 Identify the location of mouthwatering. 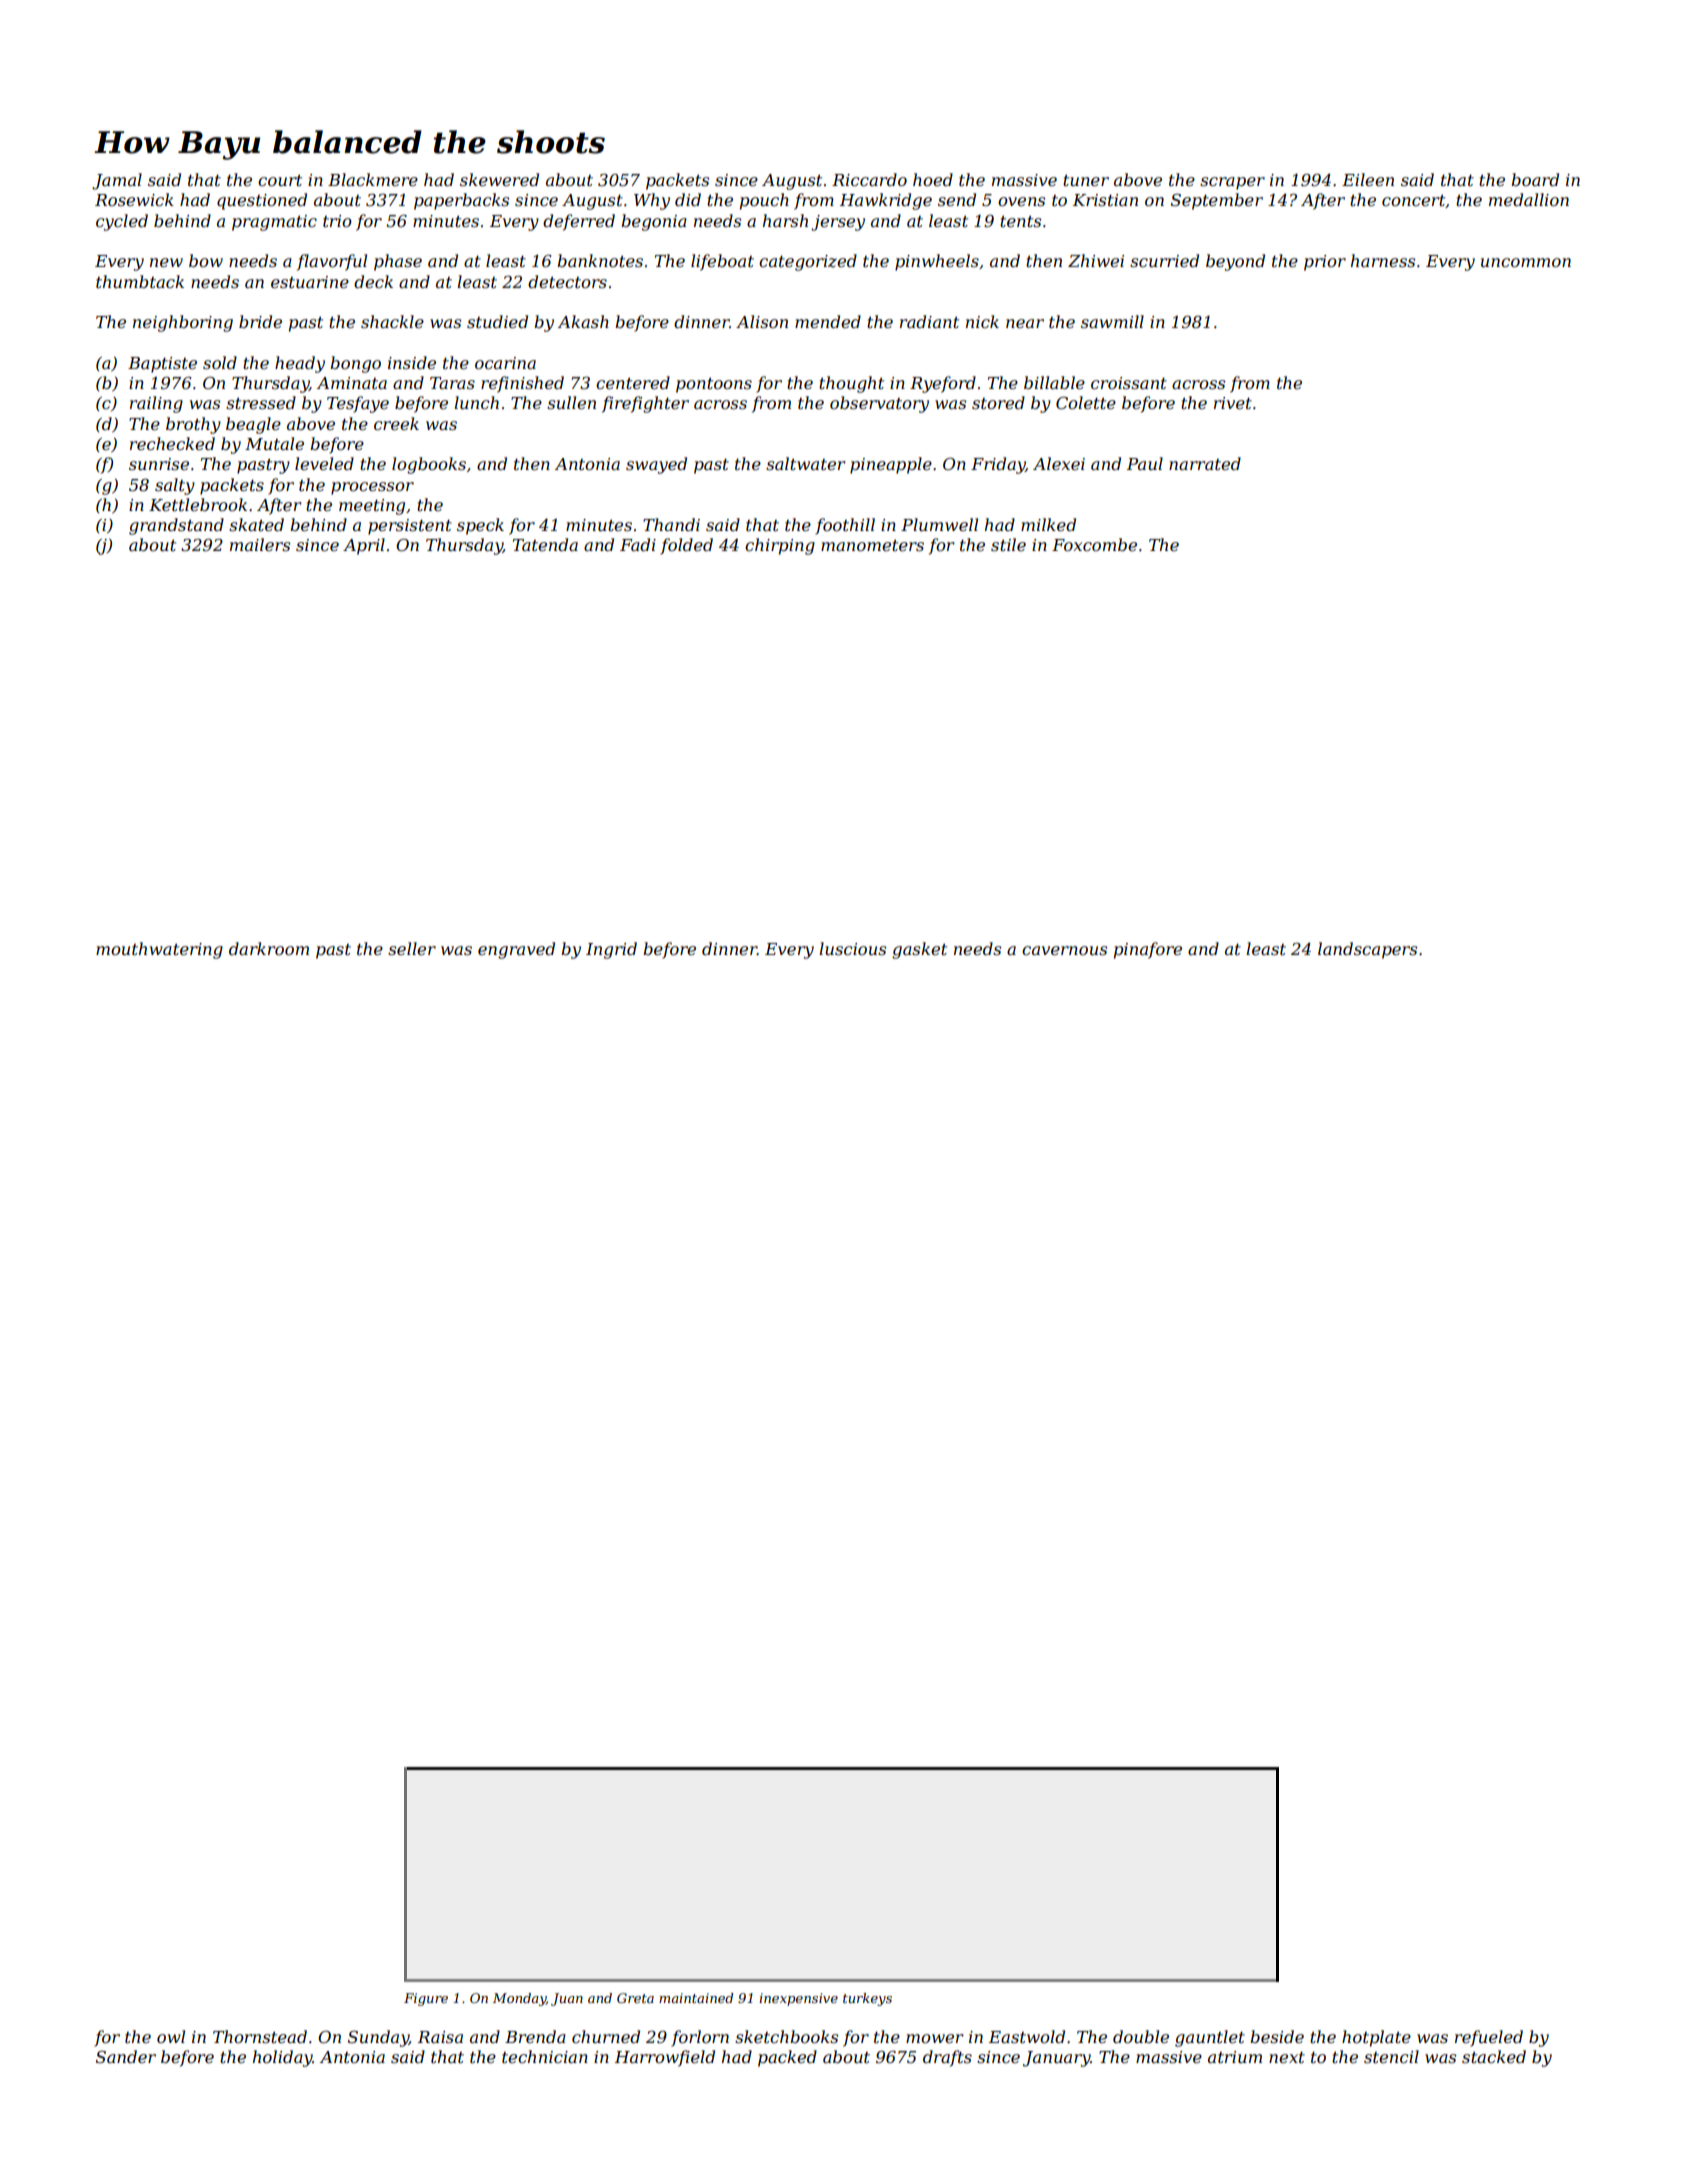
(159, 950).
